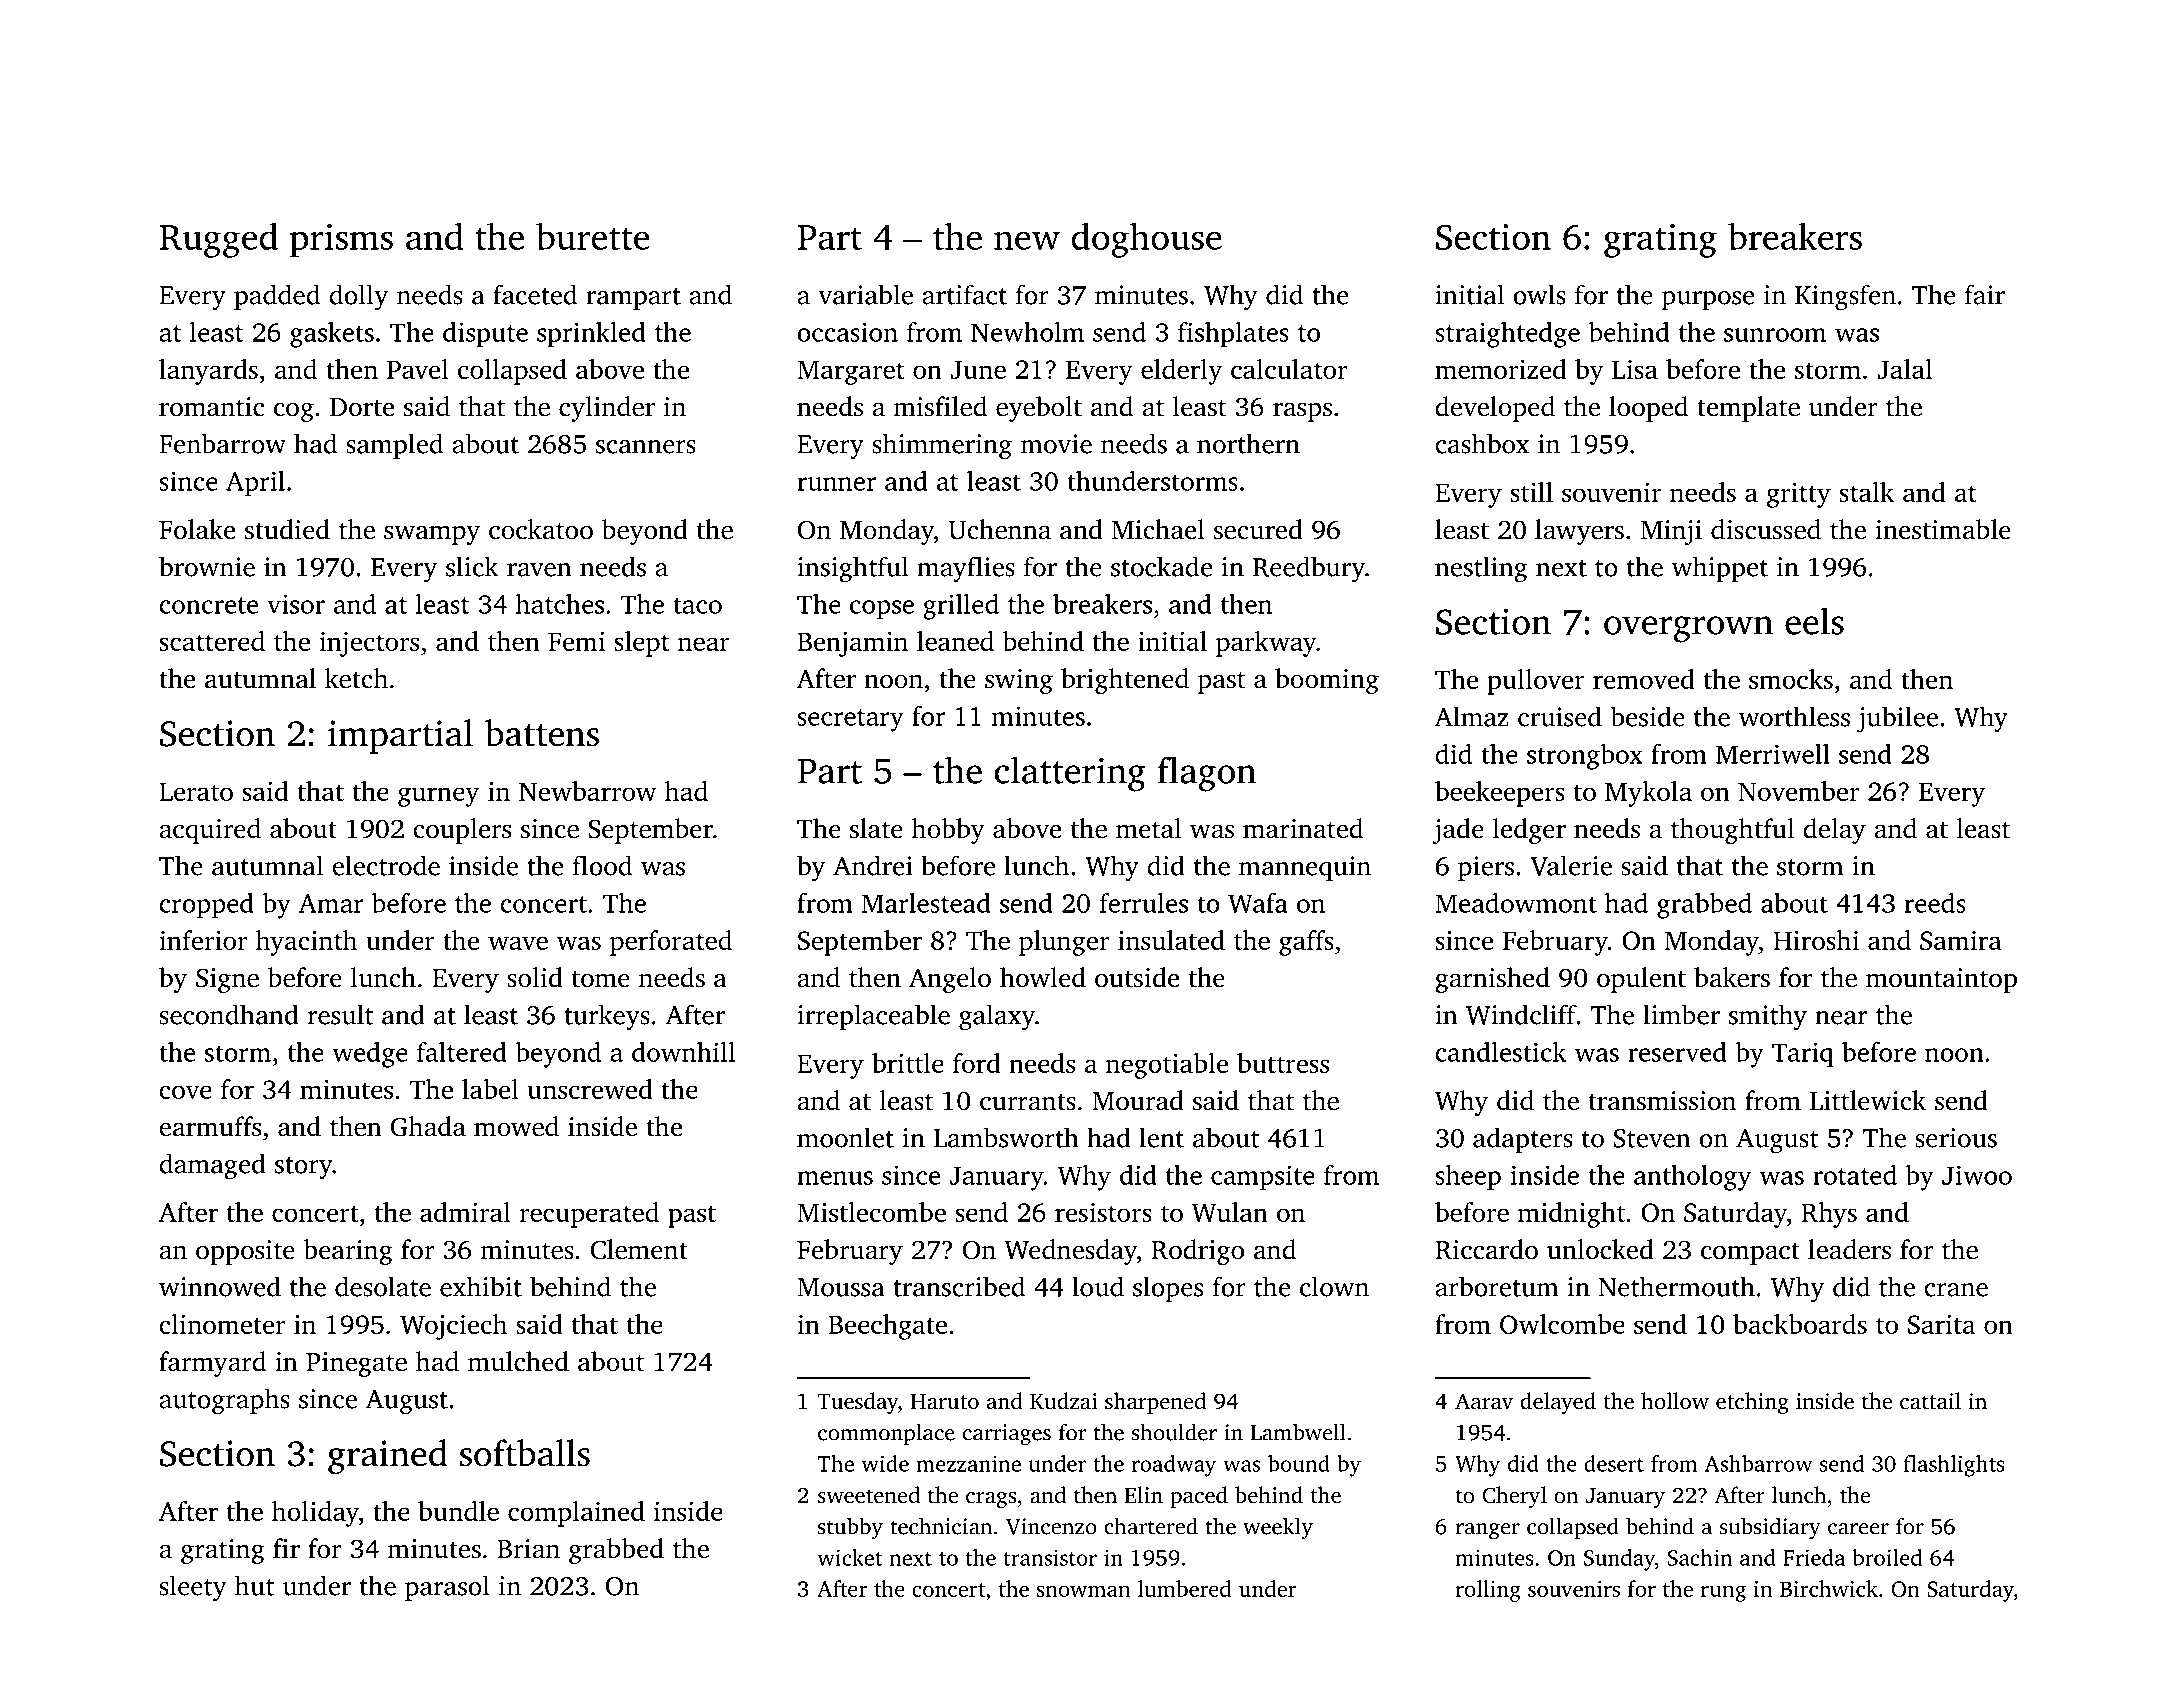 The height and width of the page is (1683, 2178). Describe the element at coordinates (873, 1017) in the page. I see `irreplaceable` at that location.
